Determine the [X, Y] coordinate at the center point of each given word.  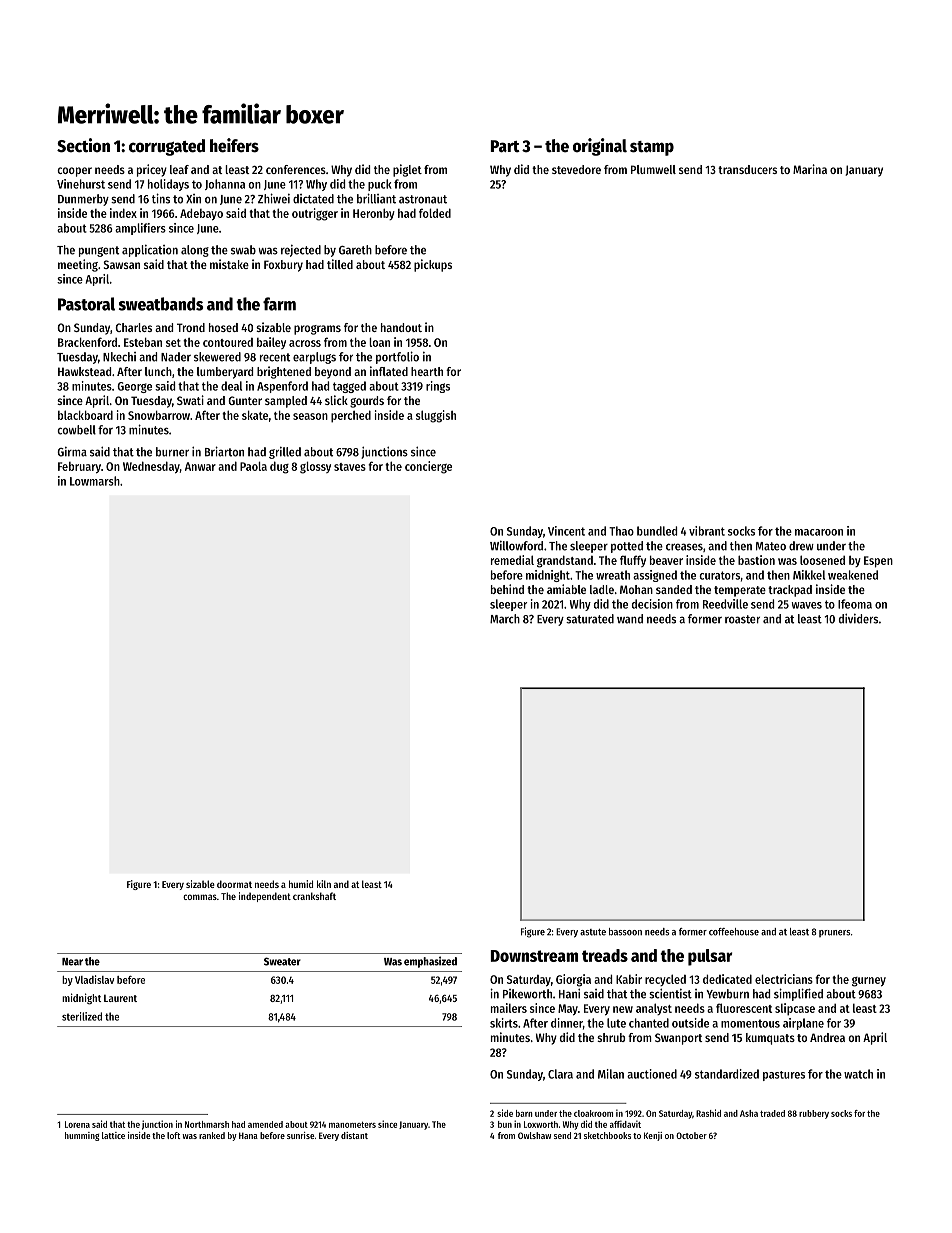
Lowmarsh [95, 481]
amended [265, 1124]
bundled [657, 531]
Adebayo [201, 214]
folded [435, 213]
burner [172, 452]
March [505, 619]
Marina [810, 169]
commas [200, 897]
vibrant [707, 531]
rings [438, 387]
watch [858, 1074]
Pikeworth [527, 994]
